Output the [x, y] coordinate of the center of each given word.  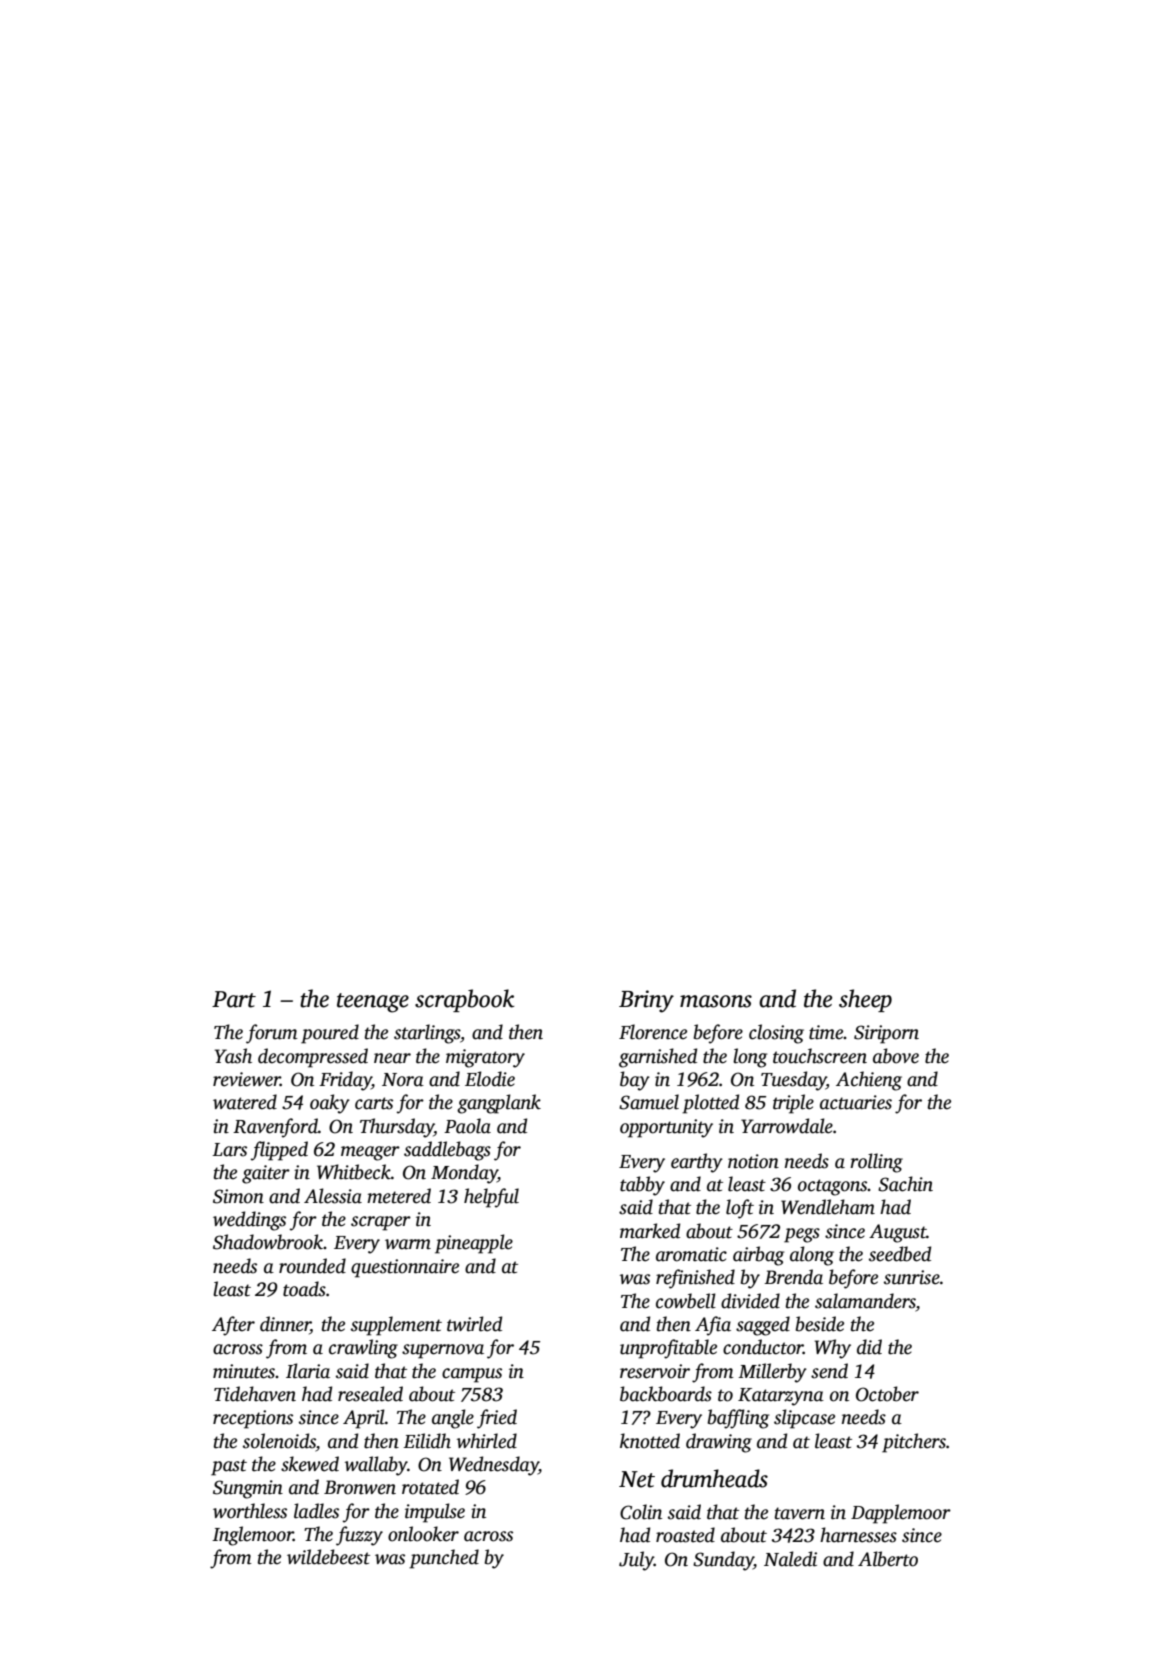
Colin [641, 1512]
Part [234, 999]
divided [750, 1301]
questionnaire [405, 1268]
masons [716, 1001]
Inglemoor [252, 1536]
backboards [666, 1394]
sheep [865, 1000]
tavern [800, 1513]
